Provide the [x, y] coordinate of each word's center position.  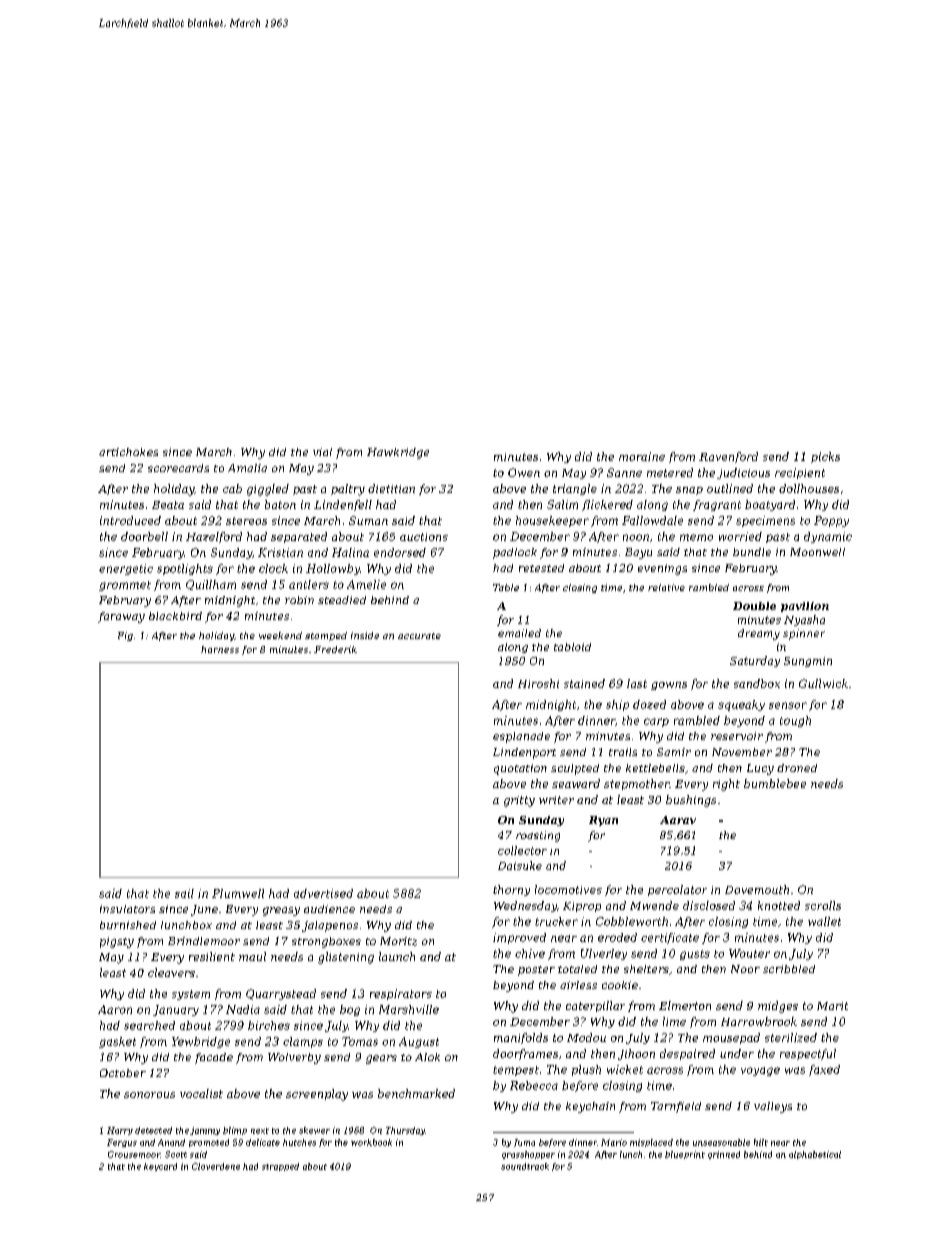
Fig [125, 636]
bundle [752, 552]
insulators [127, 909]
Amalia [247, 468]
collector [522, 850]
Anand [171, 1142]
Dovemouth [757, 889]
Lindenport [524, 753]
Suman [368, 520]
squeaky [741, 705]
